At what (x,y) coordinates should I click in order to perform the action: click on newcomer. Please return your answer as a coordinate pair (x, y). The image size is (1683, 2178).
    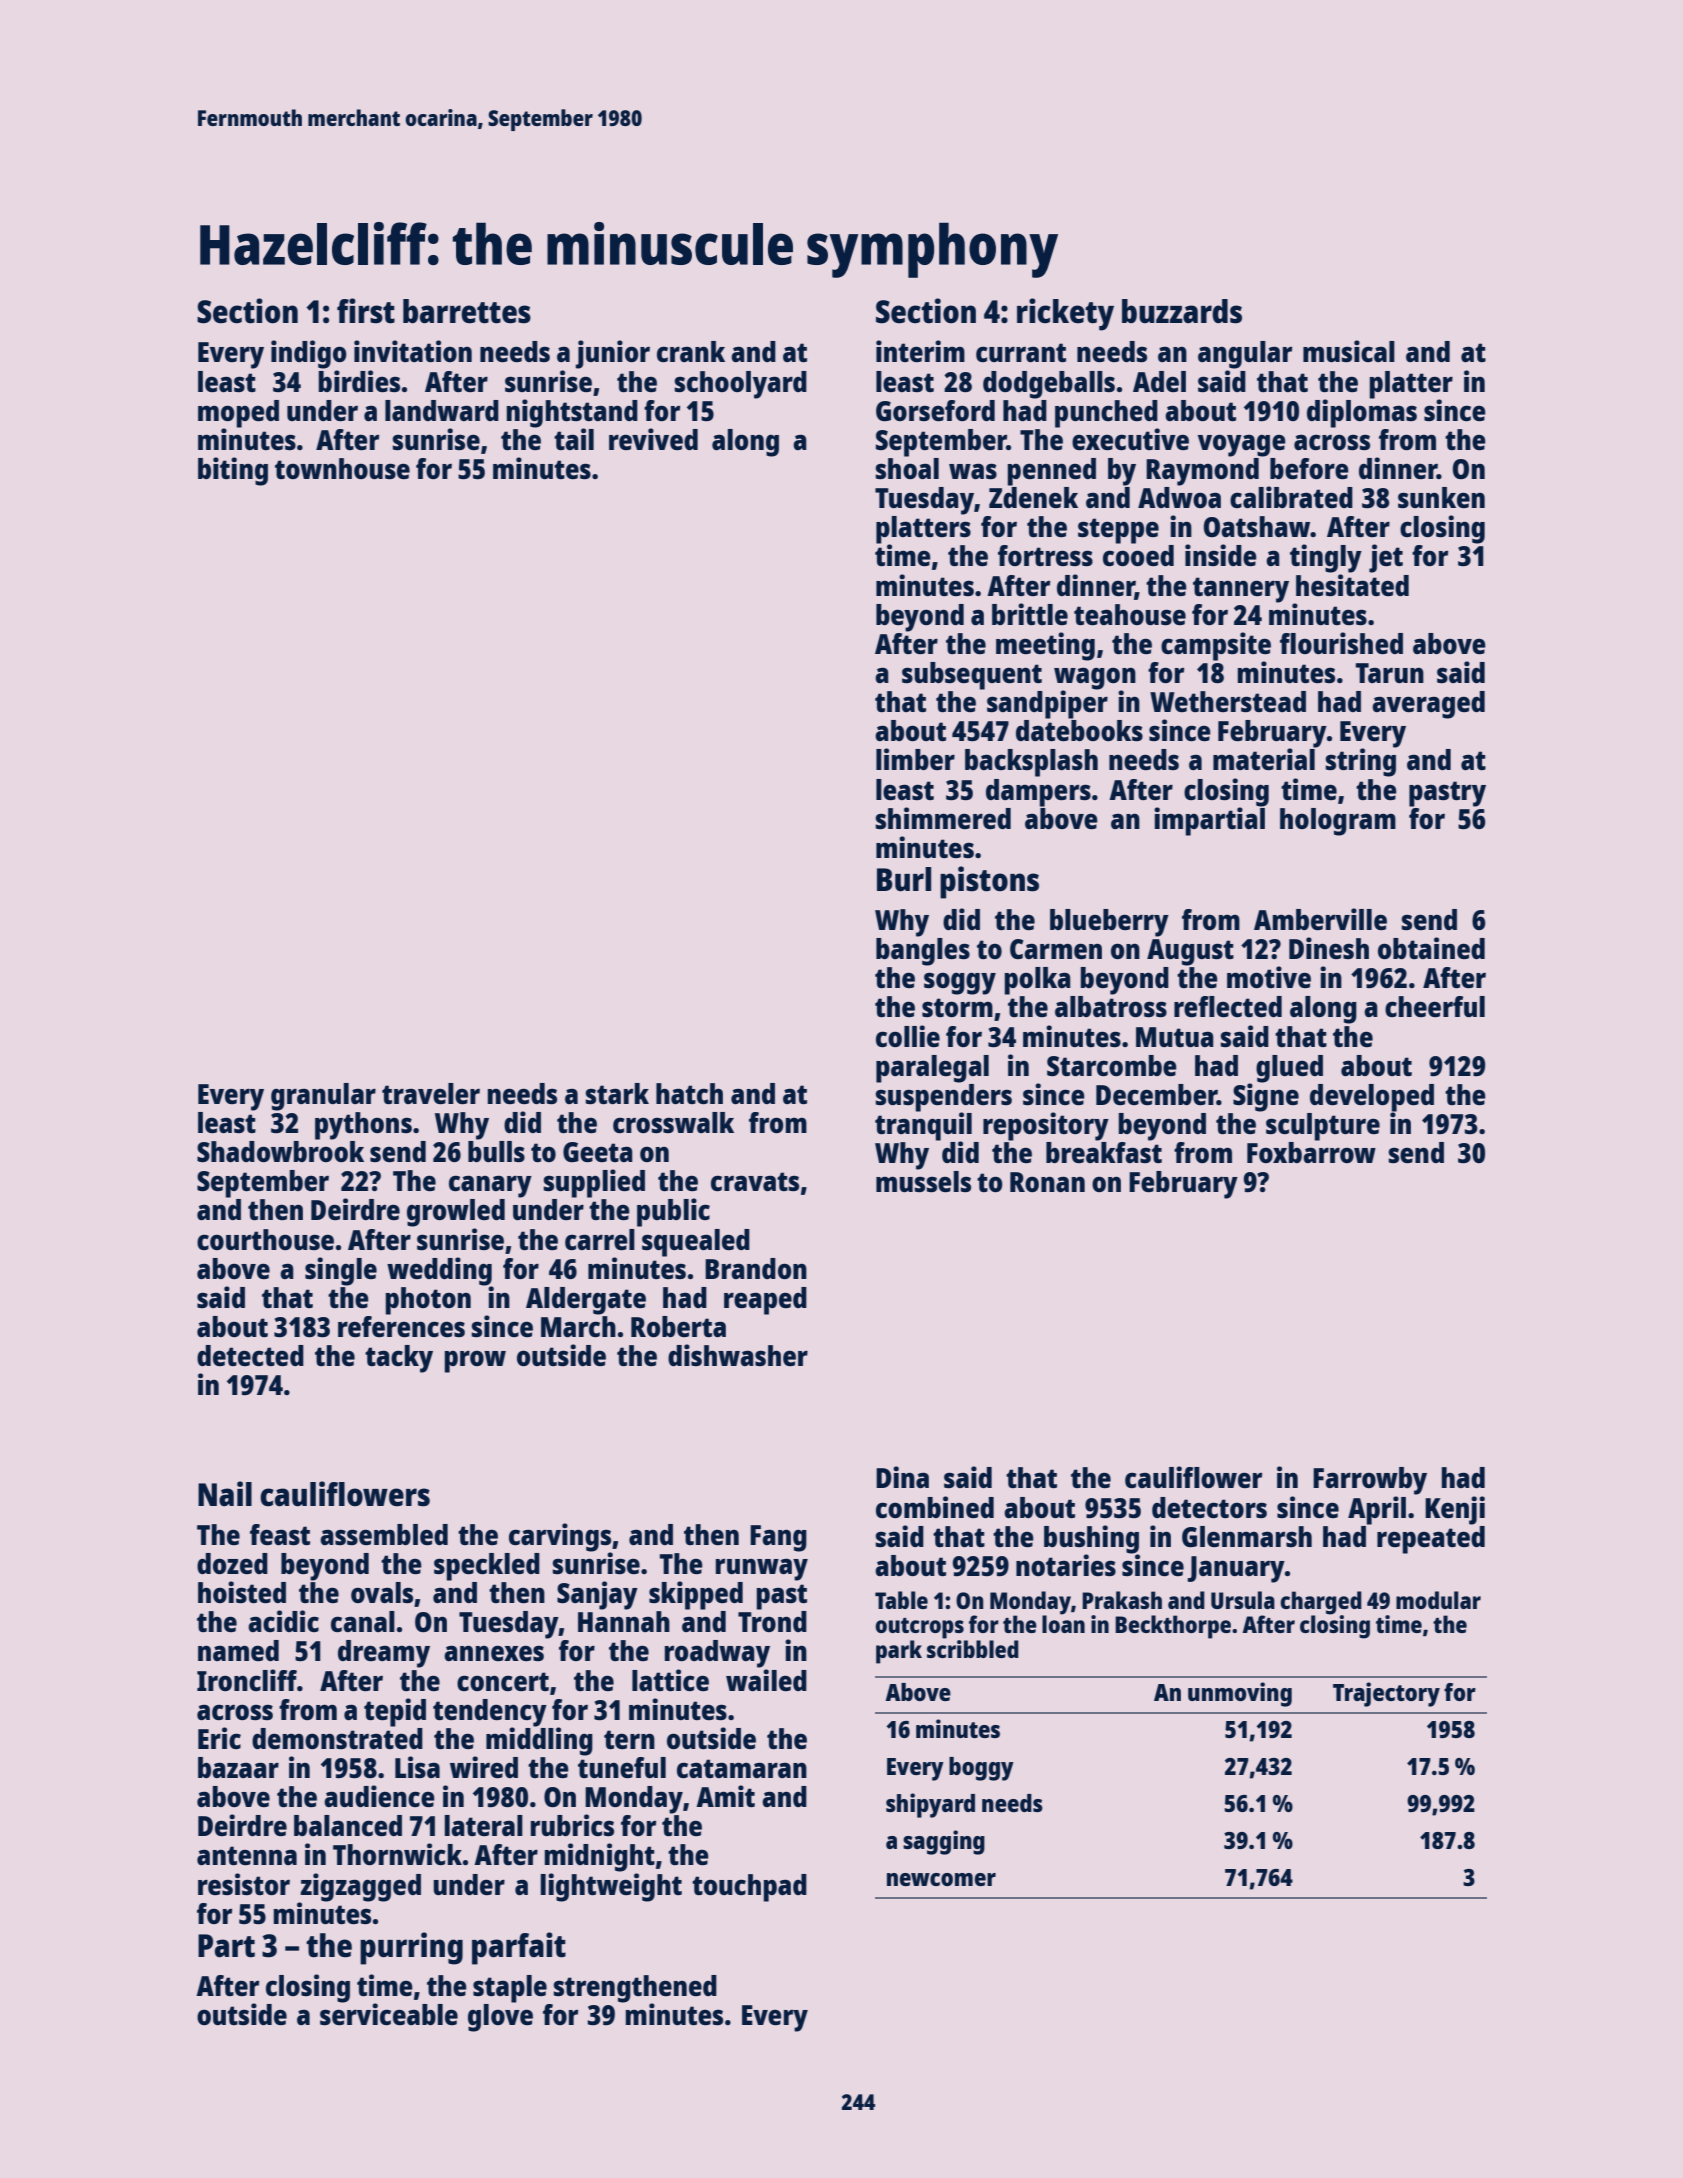
    Looking at the image, I should click on (941, 1879).
